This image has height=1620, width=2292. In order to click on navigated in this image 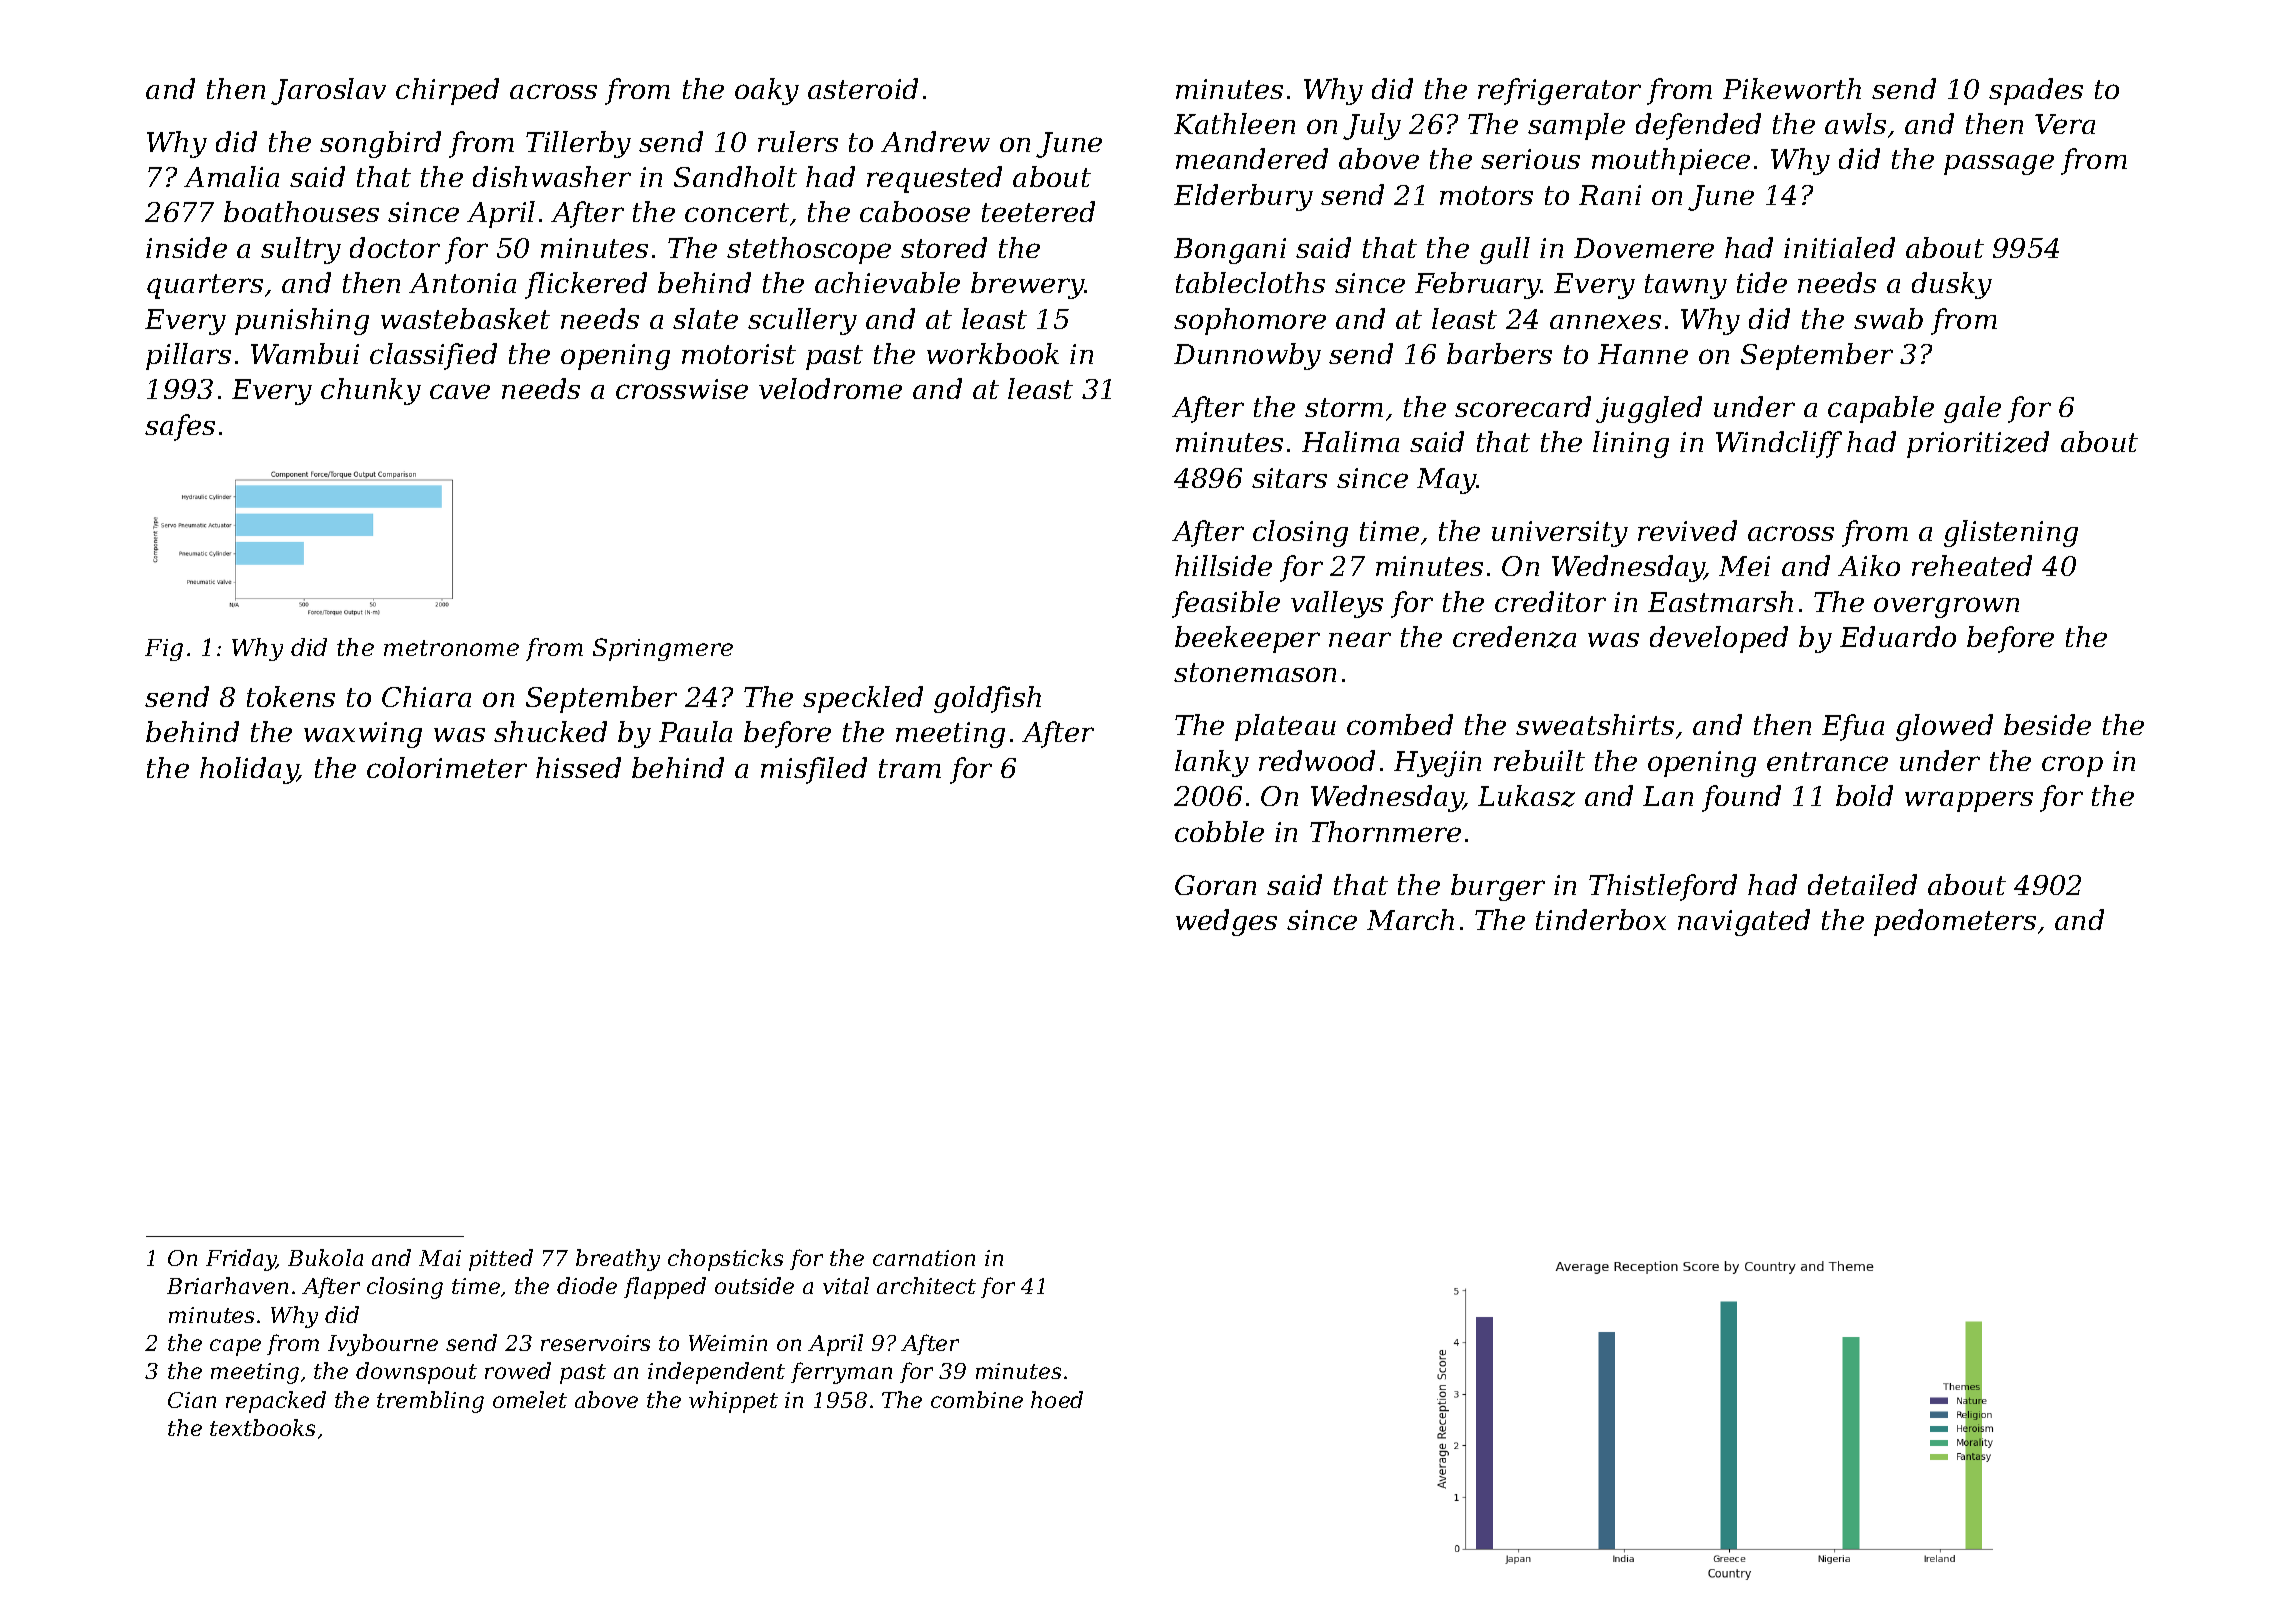, I will do `click(1744, 922)`.
